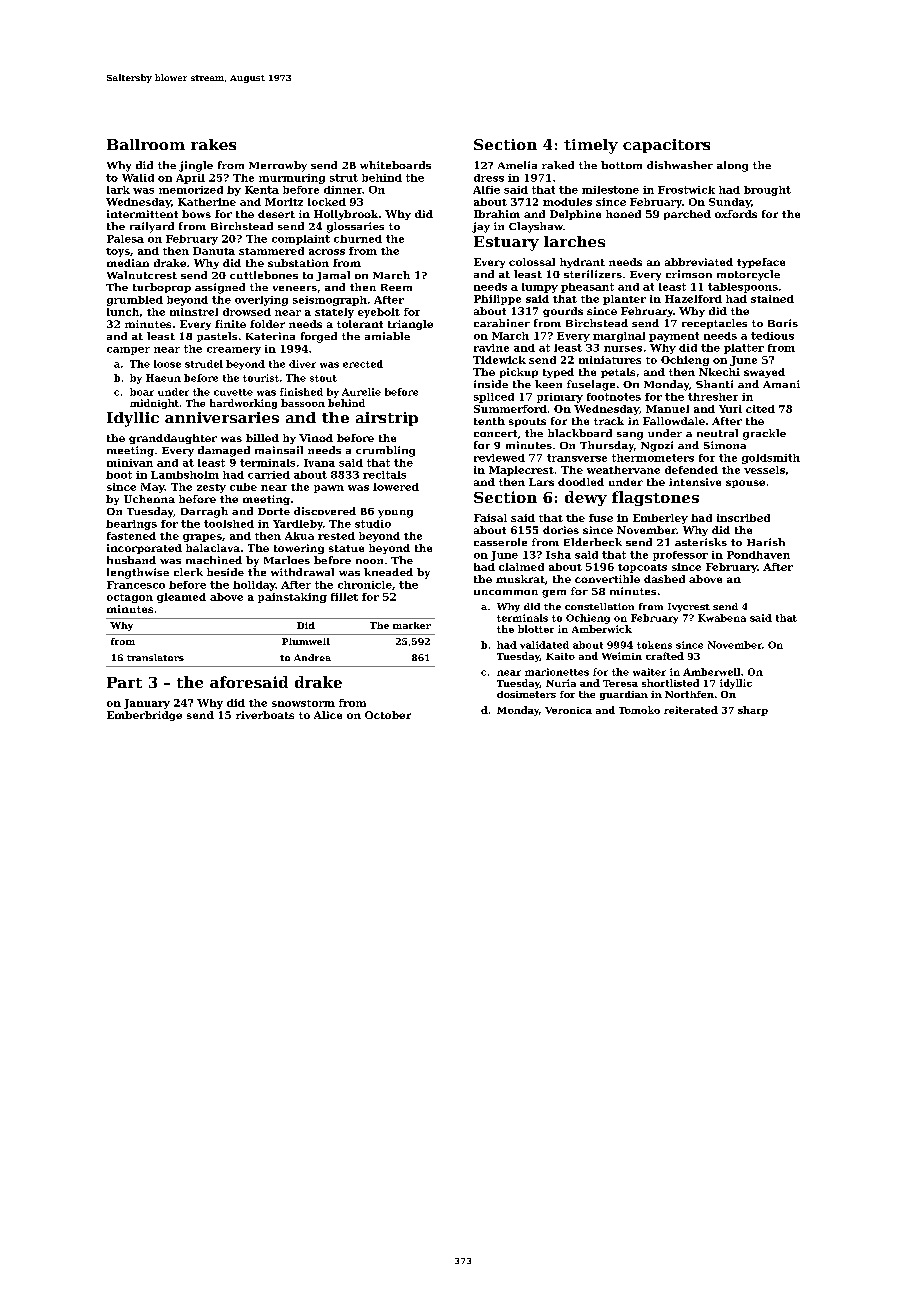  Describe the element at coordinates (624, 300) in the image. I see `planter` at that location.
